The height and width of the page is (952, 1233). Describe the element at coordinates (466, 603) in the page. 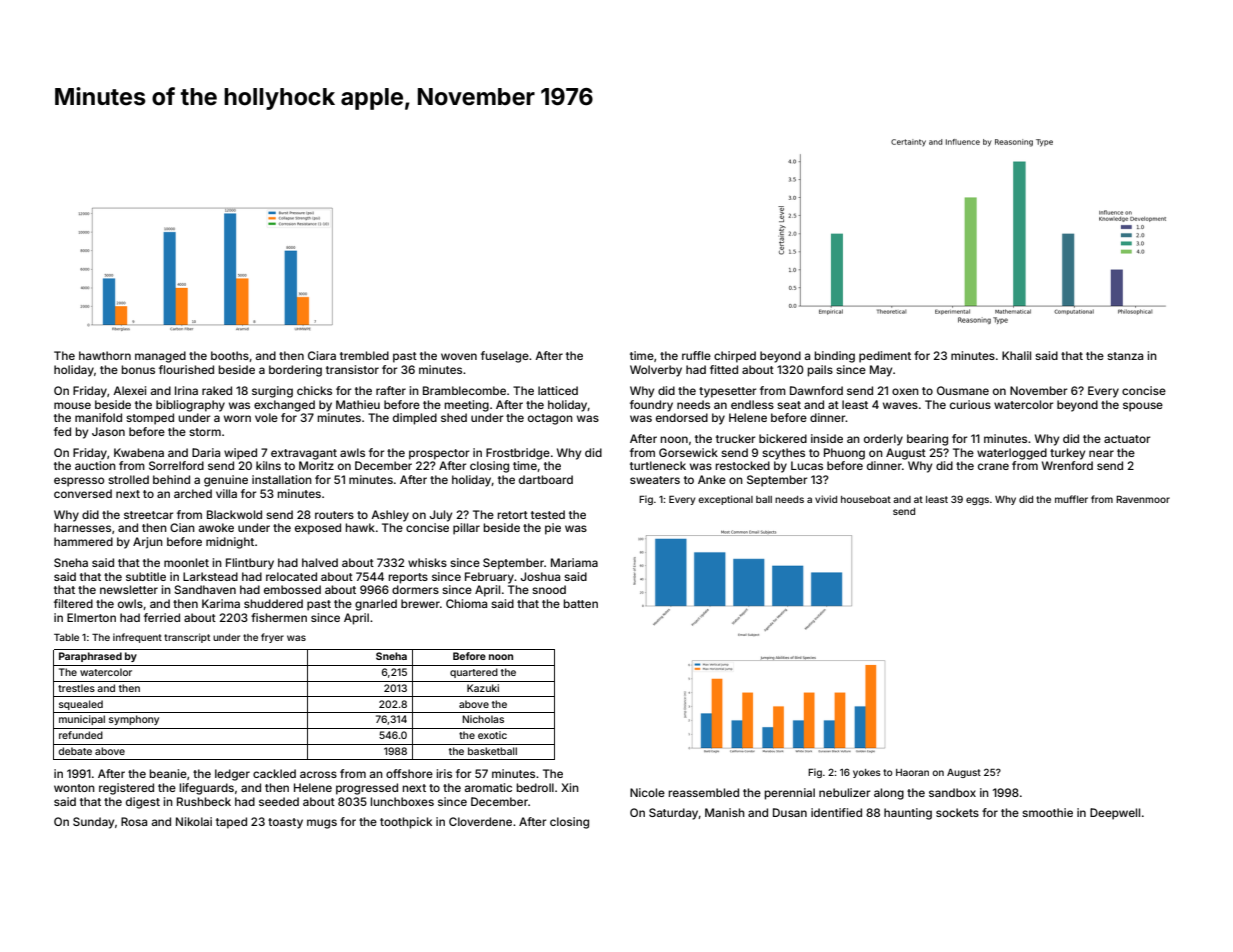

I see `Chioma` at that location.
